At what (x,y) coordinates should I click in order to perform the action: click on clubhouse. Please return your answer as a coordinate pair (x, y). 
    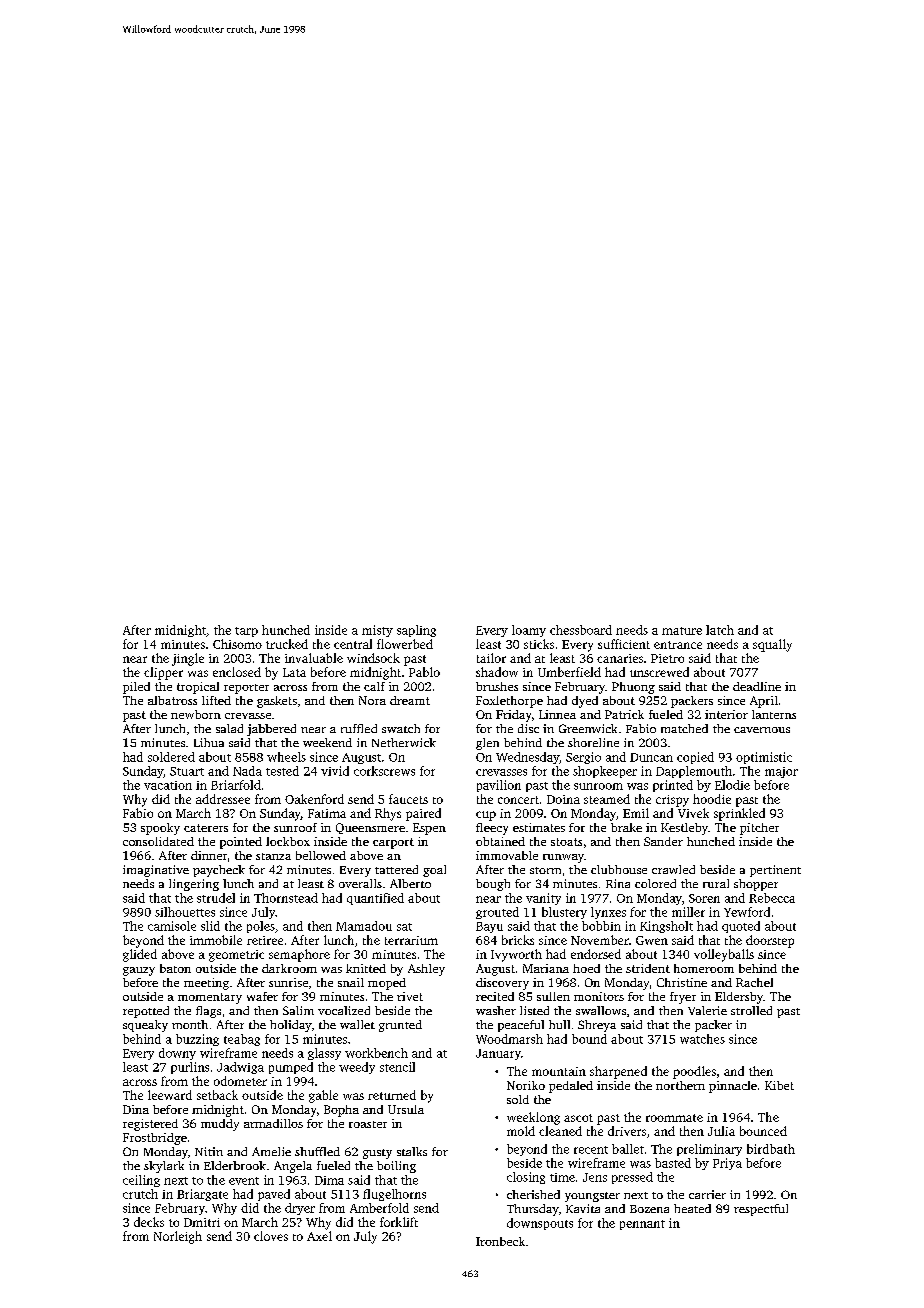
    Looking at the image, I should click on (619, 869).
